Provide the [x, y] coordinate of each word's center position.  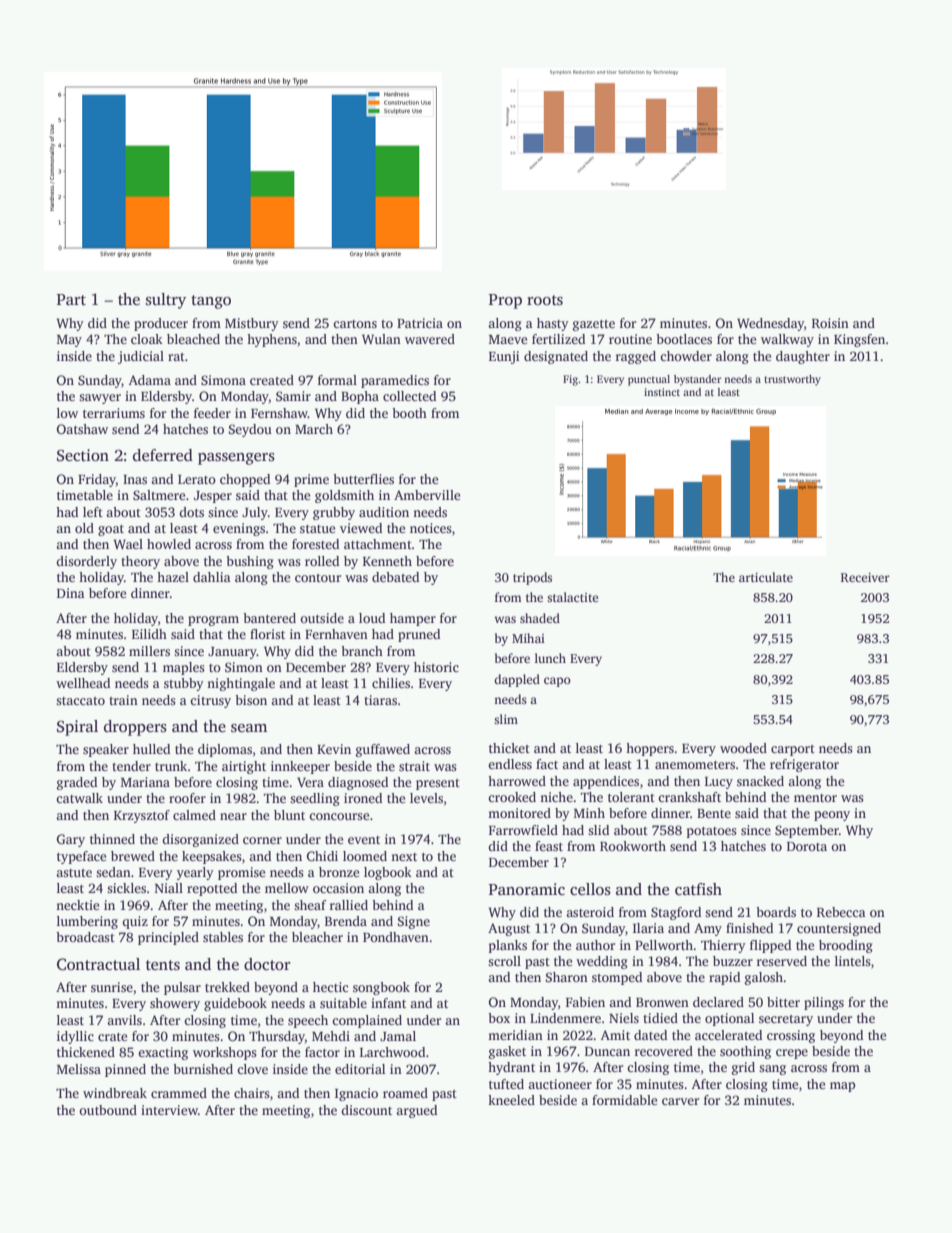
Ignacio [356, 1094]
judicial [141, 357]
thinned [112, 839]
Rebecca [841, 912]
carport [793, 750]
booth [409, 413]
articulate [766, 577]
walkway [787, 340]
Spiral [77, 728]
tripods [532, 578]
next [404, 857]
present [438, 784]
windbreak [115, 1093]
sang [772, 1070]
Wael [128, 544]
